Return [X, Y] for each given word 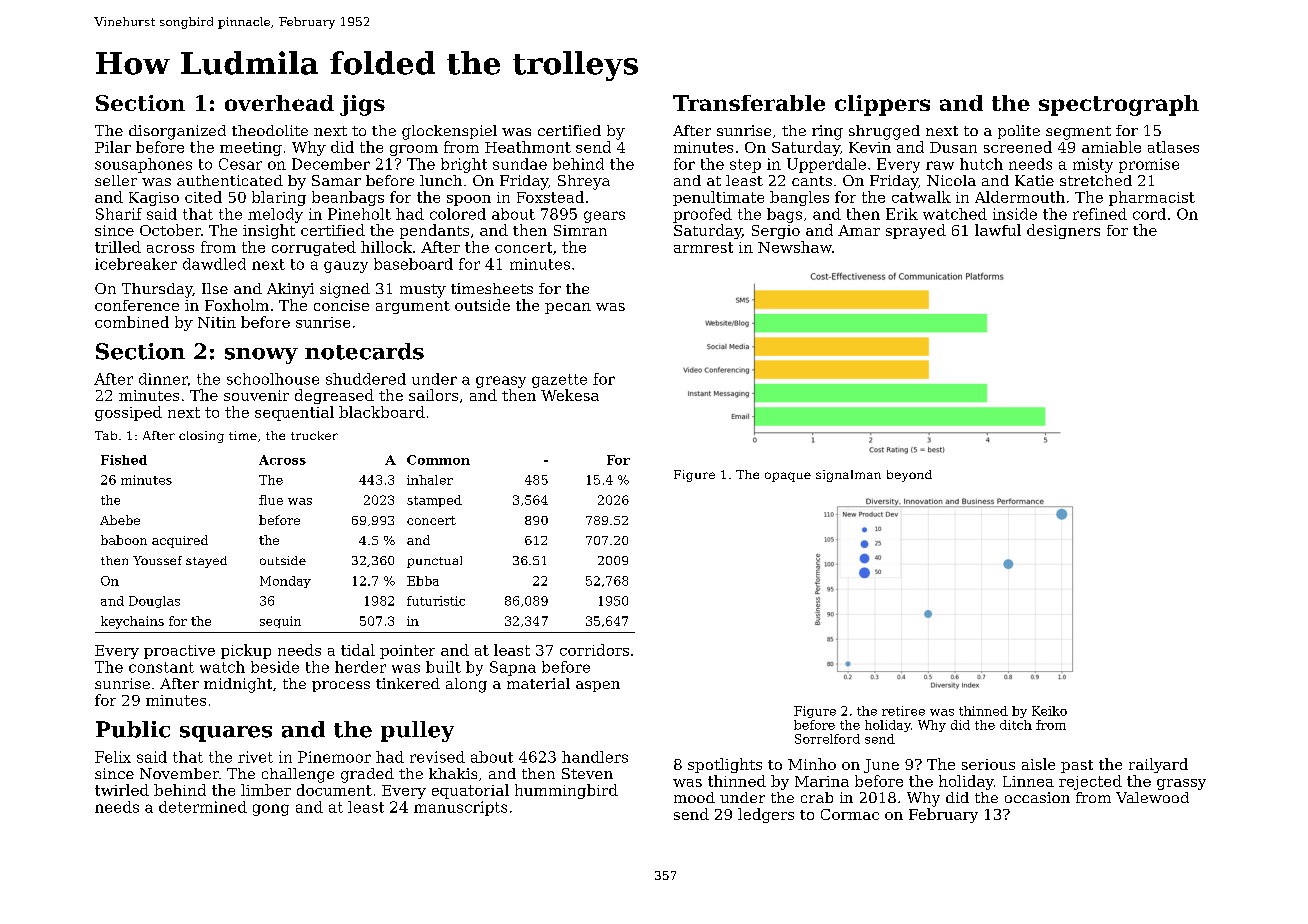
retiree [903, 711]
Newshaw [795, 247]
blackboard [382, 412]
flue [271, 500]
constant [161, 667]
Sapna [513, 668]
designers [1063, 231]
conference [137, 305]
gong [271, 810]
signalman [848, 476]
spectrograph [1119, 105]
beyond [909, 476]
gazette [559, 381]
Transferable [749, 103]
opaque [788, 477]
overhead [279, 103]
